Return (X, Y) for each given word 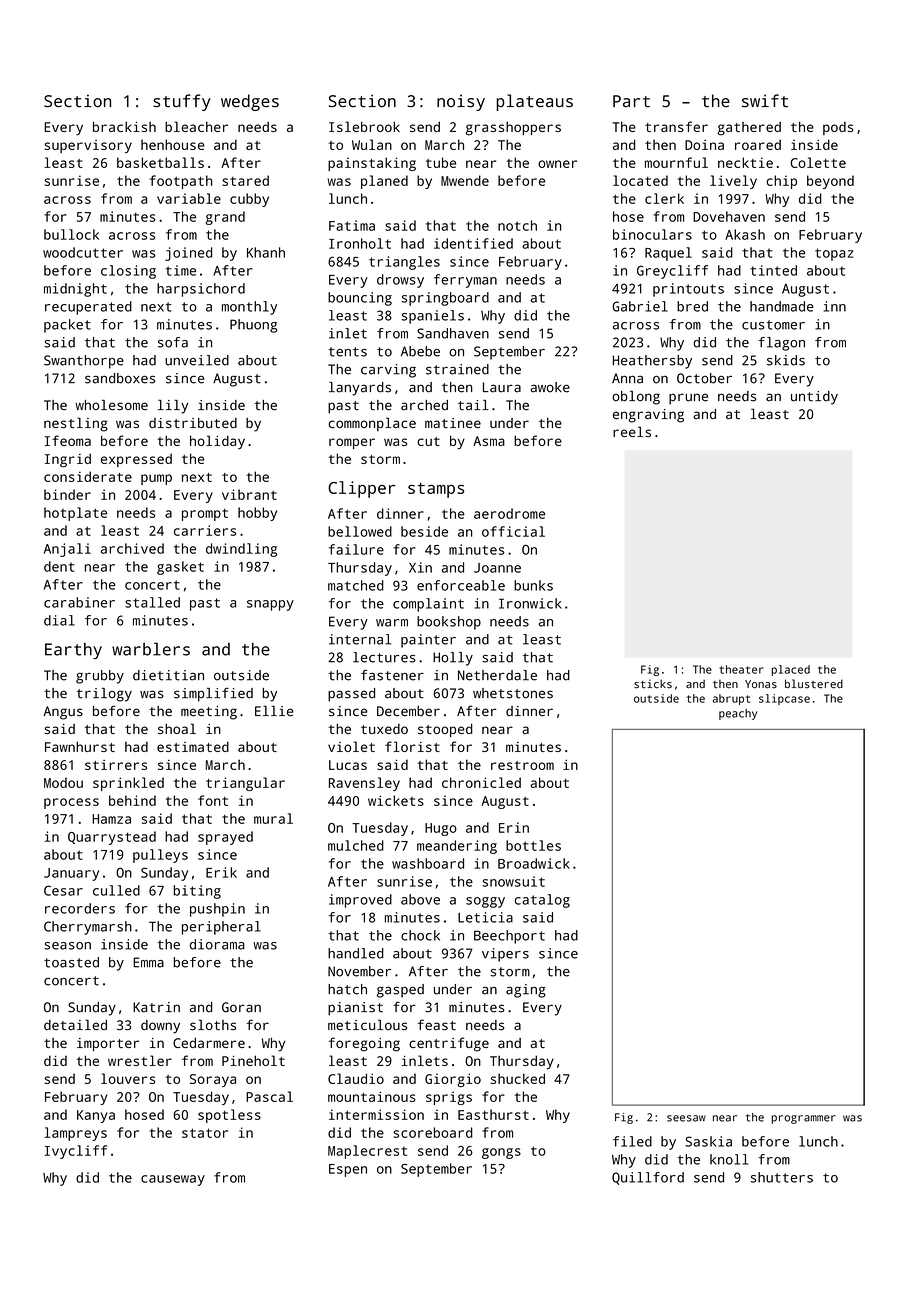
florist (412, 746)
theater (741, 669)
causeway (173, 1180)
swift (765, 101)
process (71, 803)
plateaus (534, 102)
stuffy (182, 102)
